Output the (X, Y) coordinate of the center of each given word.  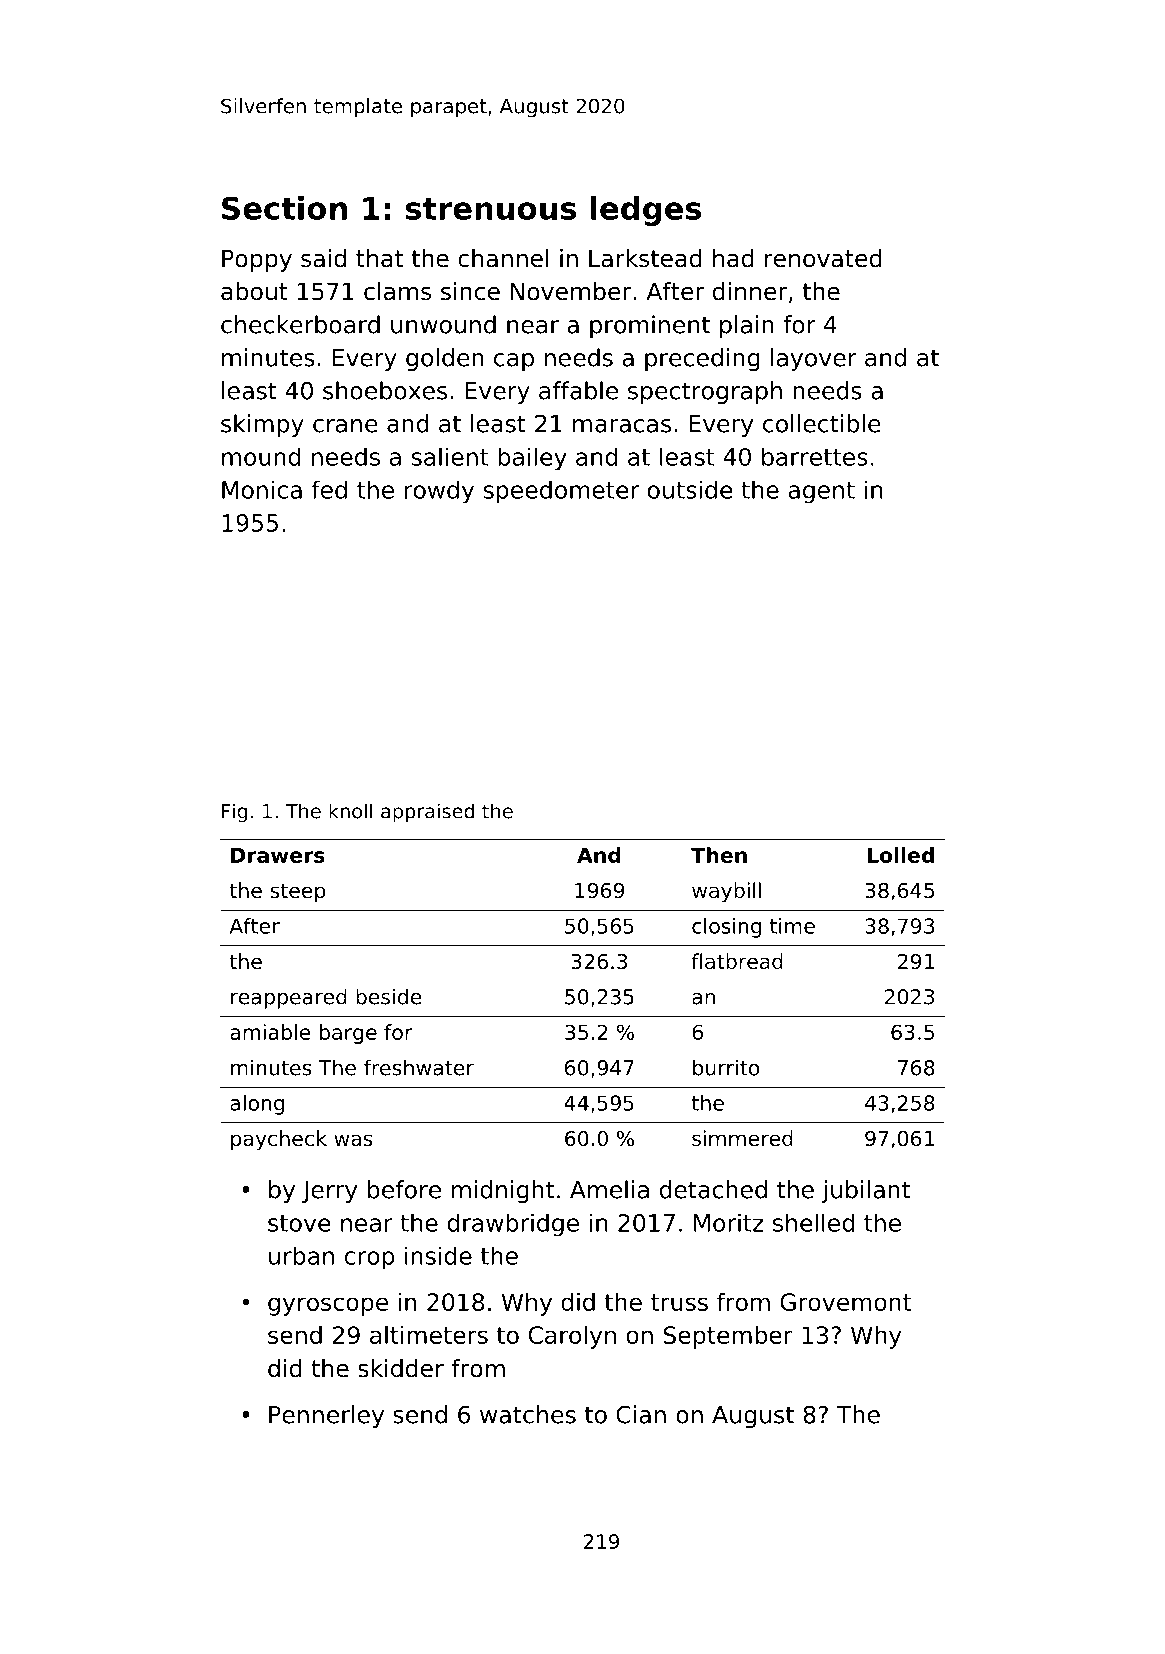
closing (726, 928)
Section (284, 208)
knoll (350, 811)
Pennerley (326, 1416)
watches (528, 1414)
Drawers (278, 855)
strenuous (491, 209)
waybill (726, 892)
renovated (823, 258)
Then (719, 855)
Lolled (901, 855)
